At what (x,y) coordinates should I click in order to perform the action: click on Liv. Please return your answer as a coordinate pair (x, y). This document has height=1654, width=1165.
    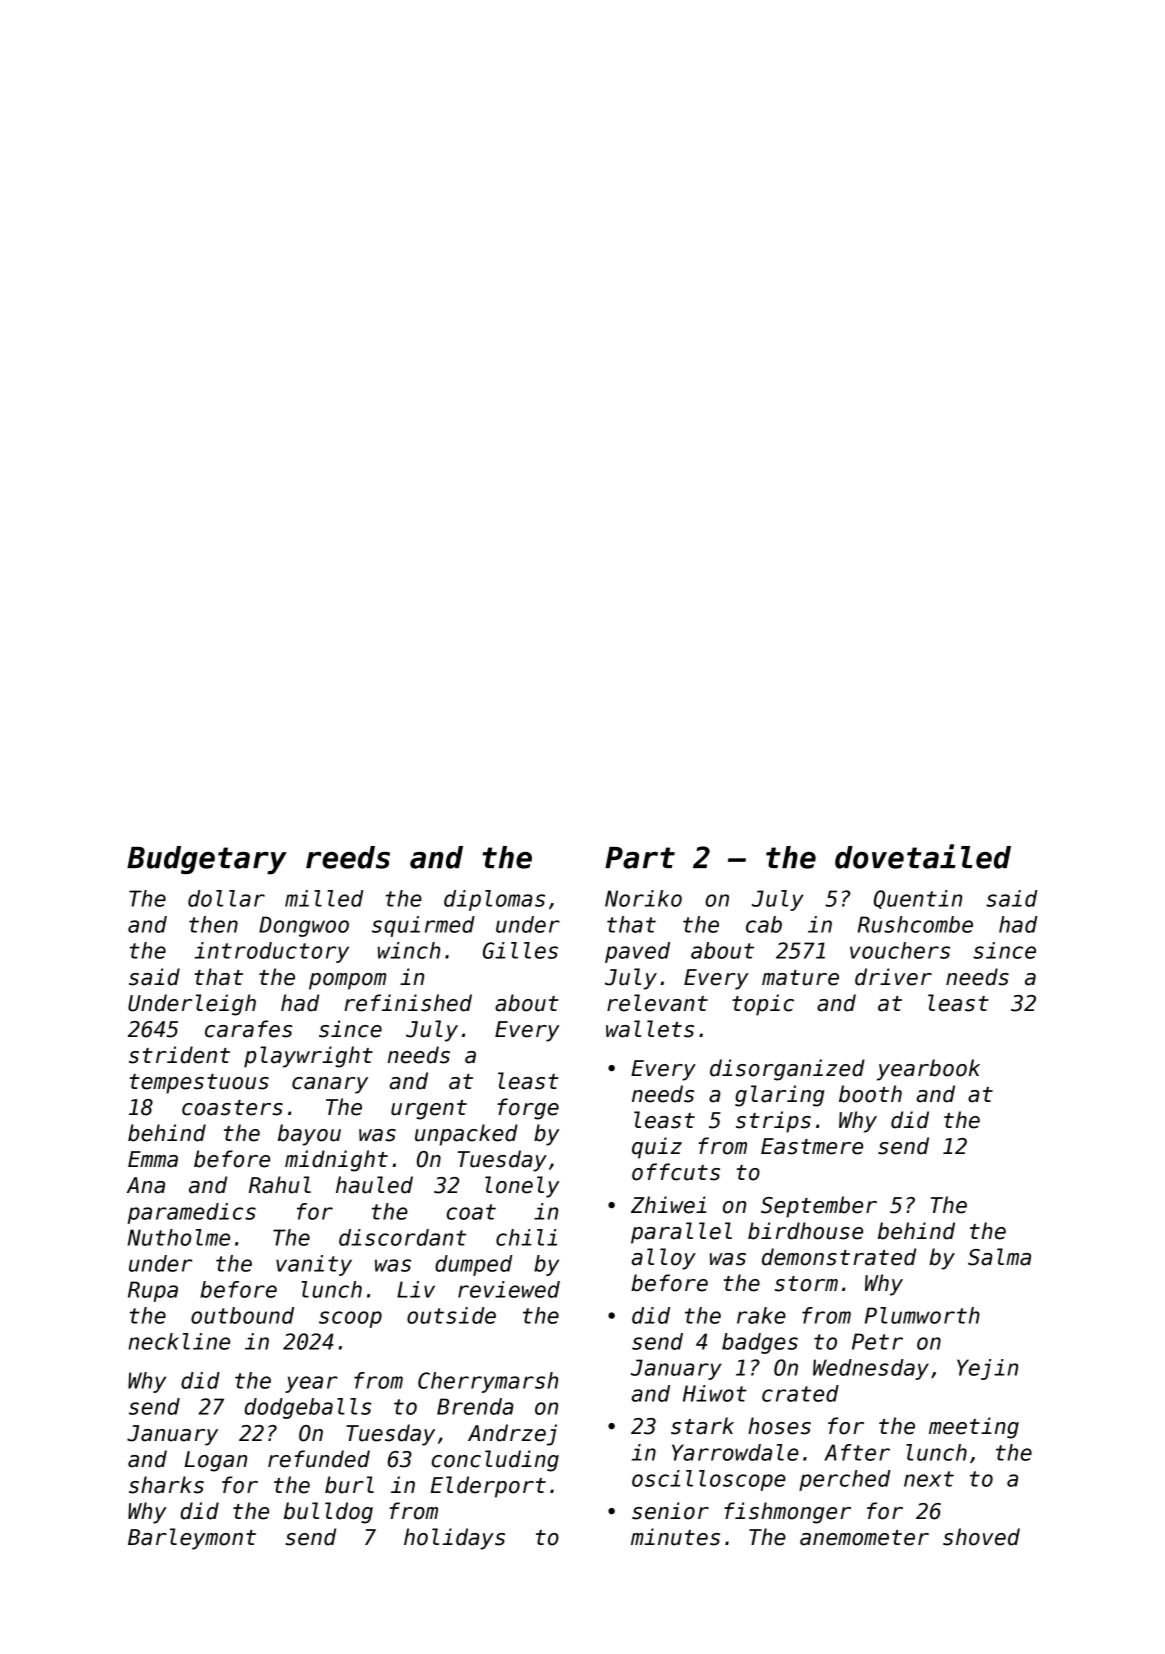
    Looking at the image, I should click on (416, 1289).
